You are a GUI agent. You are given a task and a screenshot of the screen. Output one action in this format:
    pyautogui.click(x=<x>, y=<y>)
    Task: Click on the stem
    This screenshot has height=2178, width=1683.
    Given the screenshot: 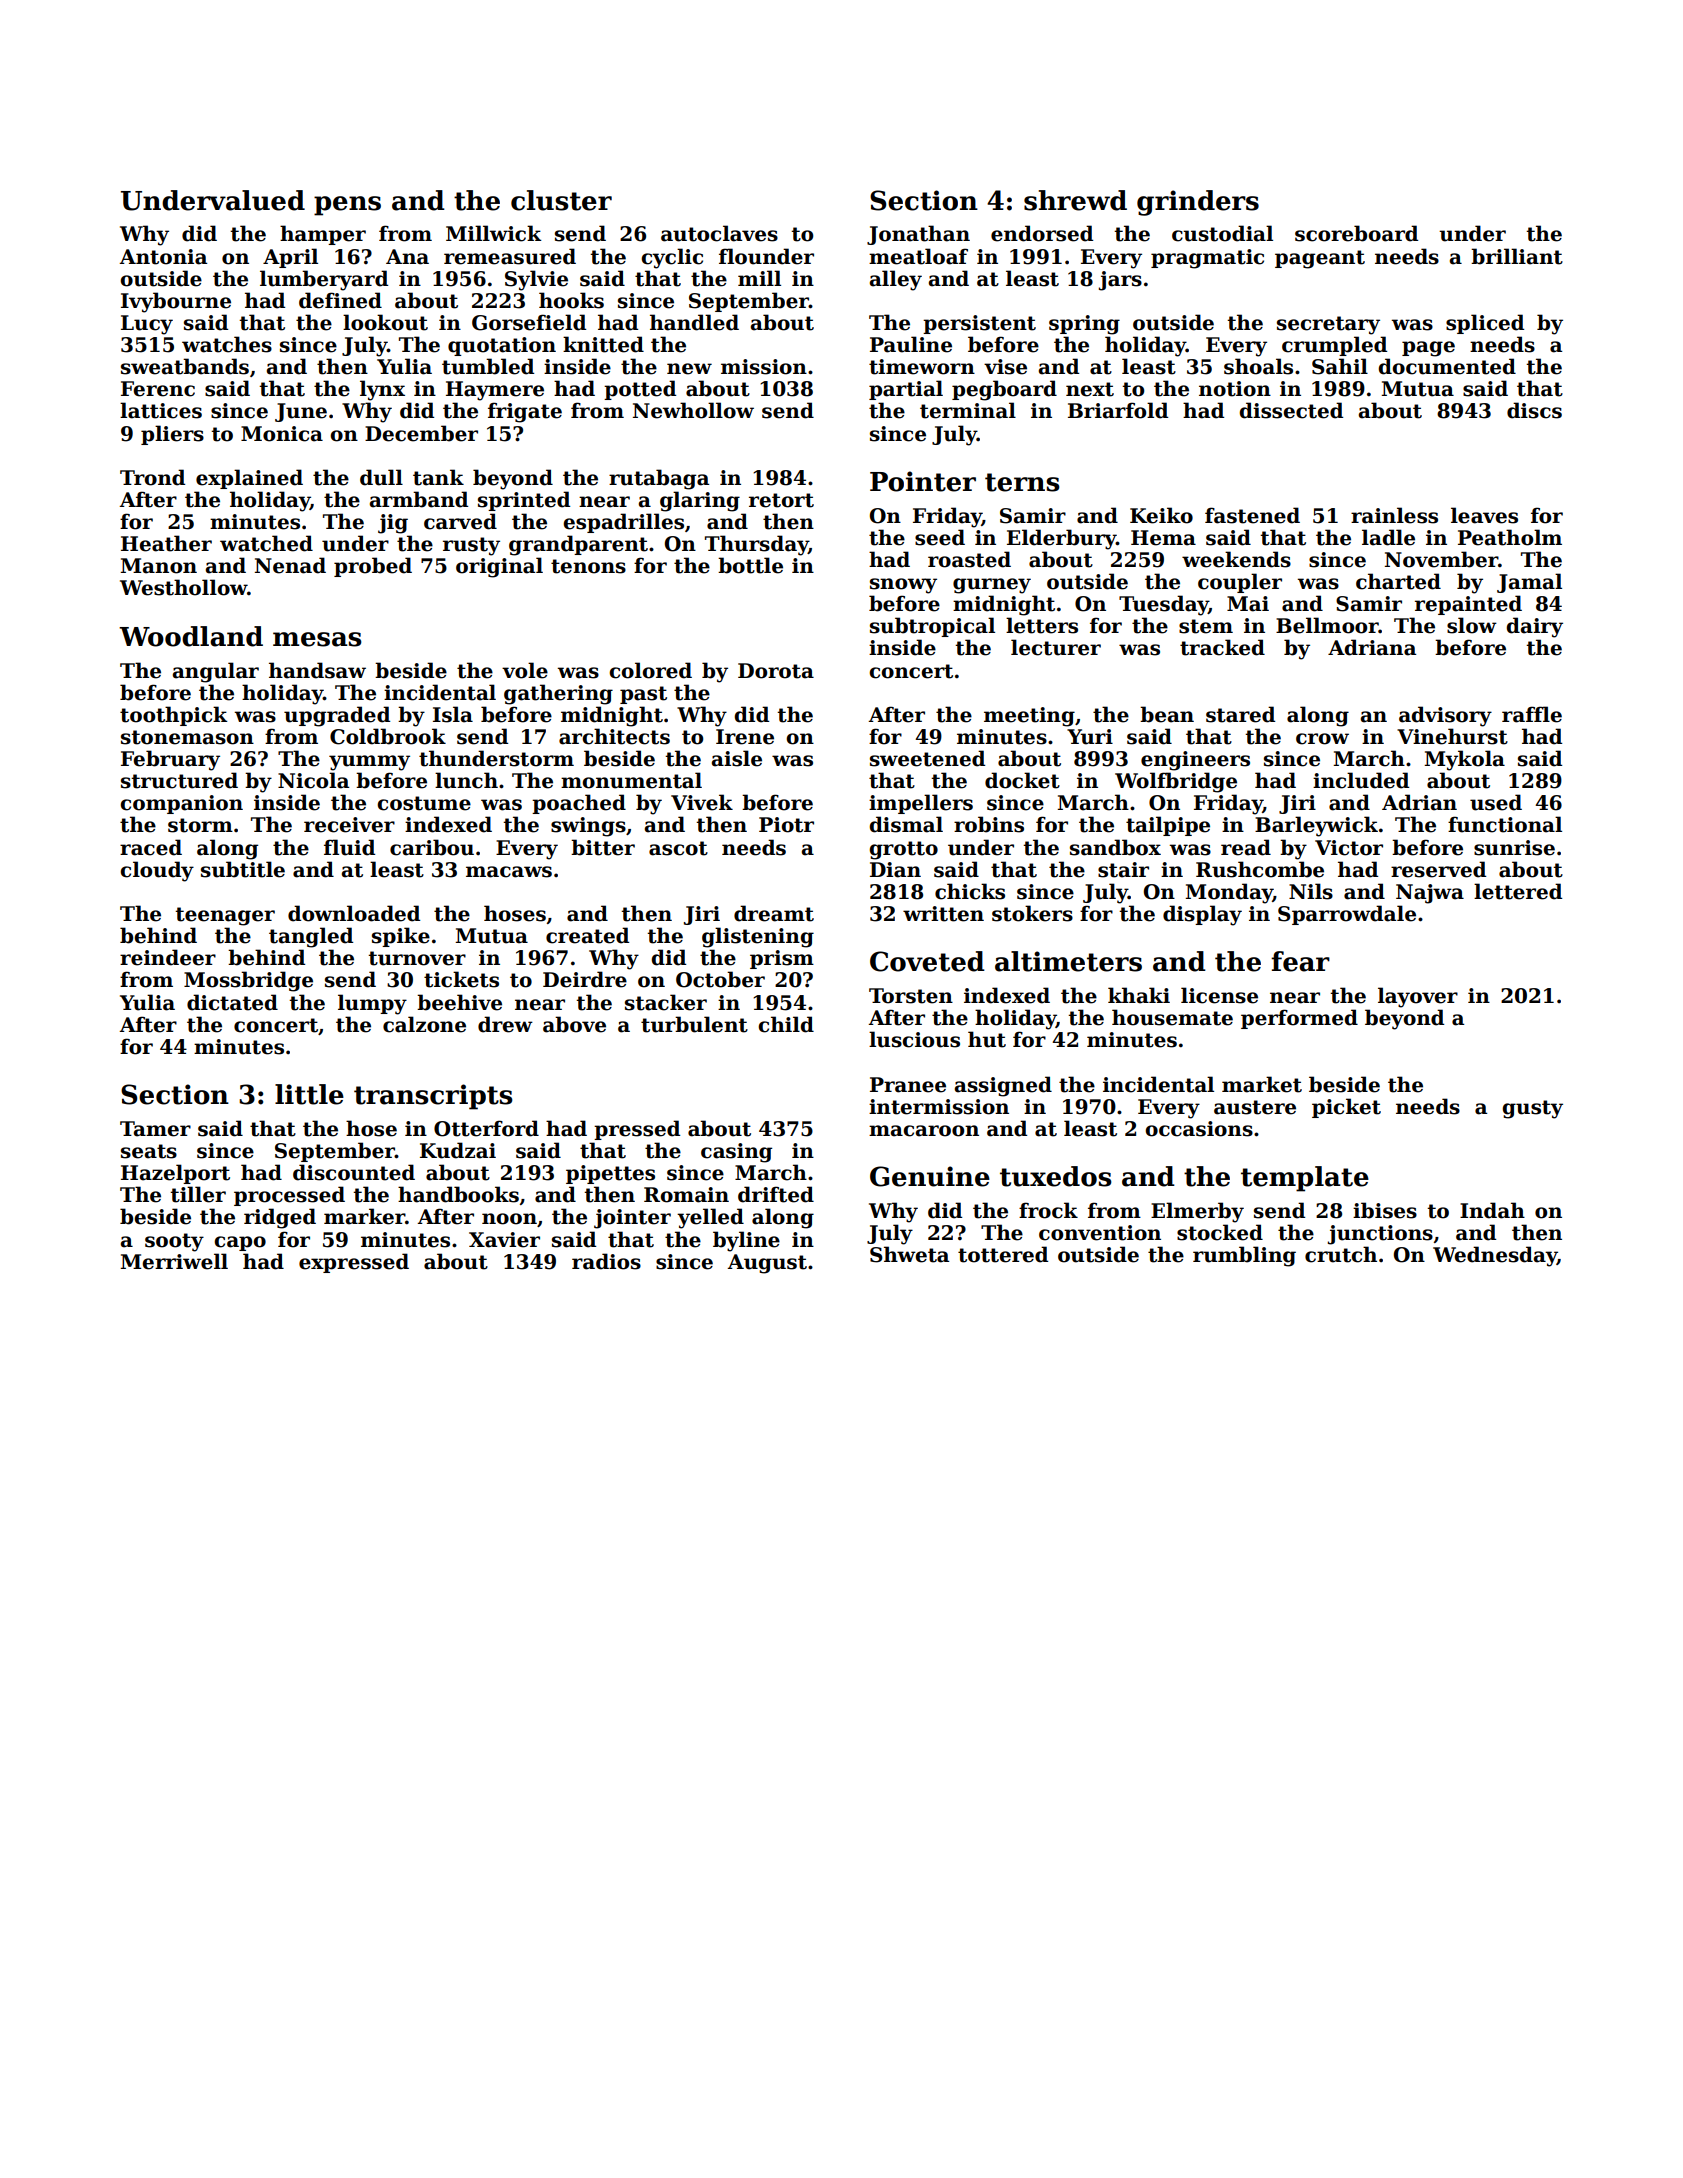 What is the action you would take?
    pyautogui.click(x=1206, y=626)
